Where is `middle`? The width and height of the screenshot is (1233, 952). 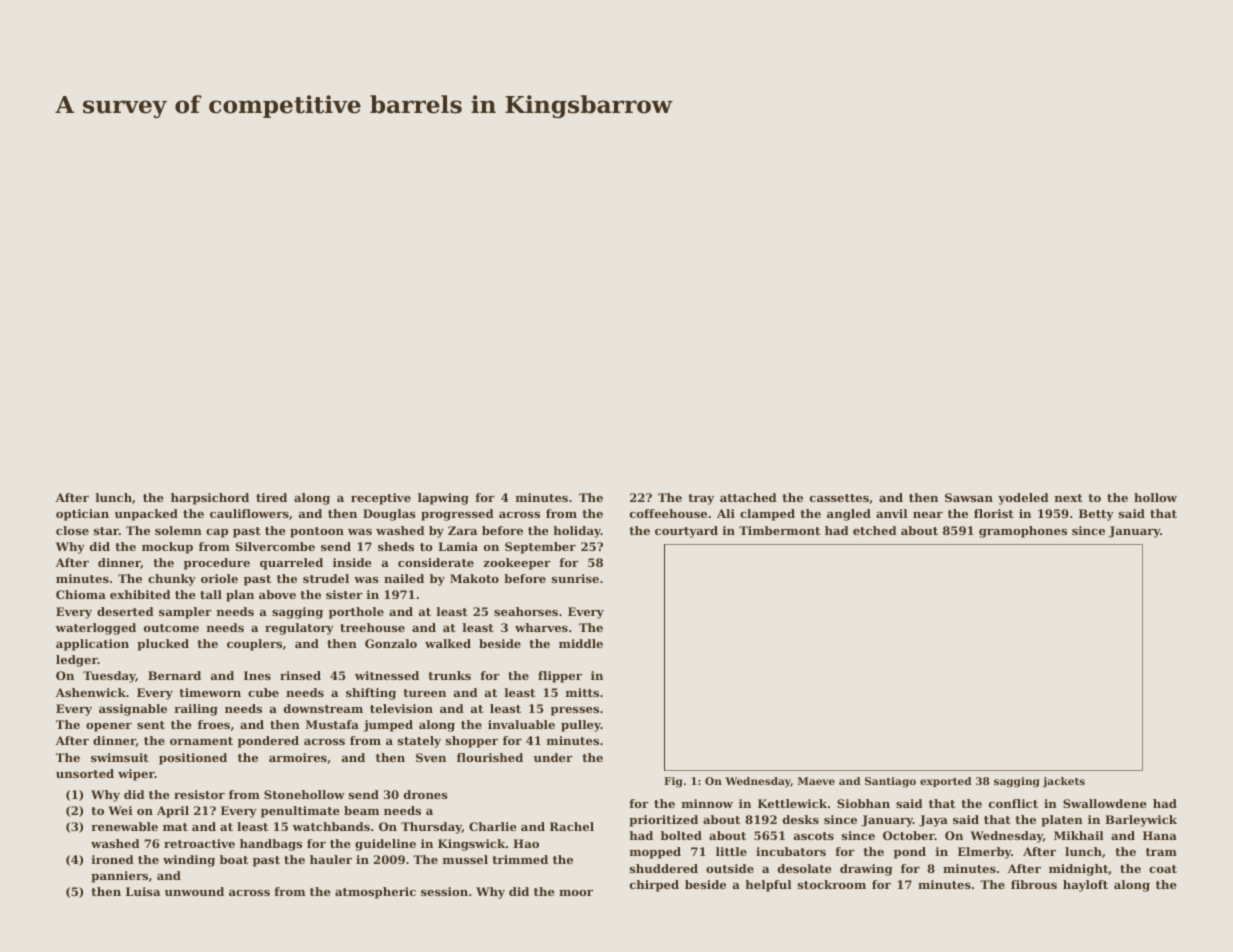
middle is located at coordinates (581, 643).
